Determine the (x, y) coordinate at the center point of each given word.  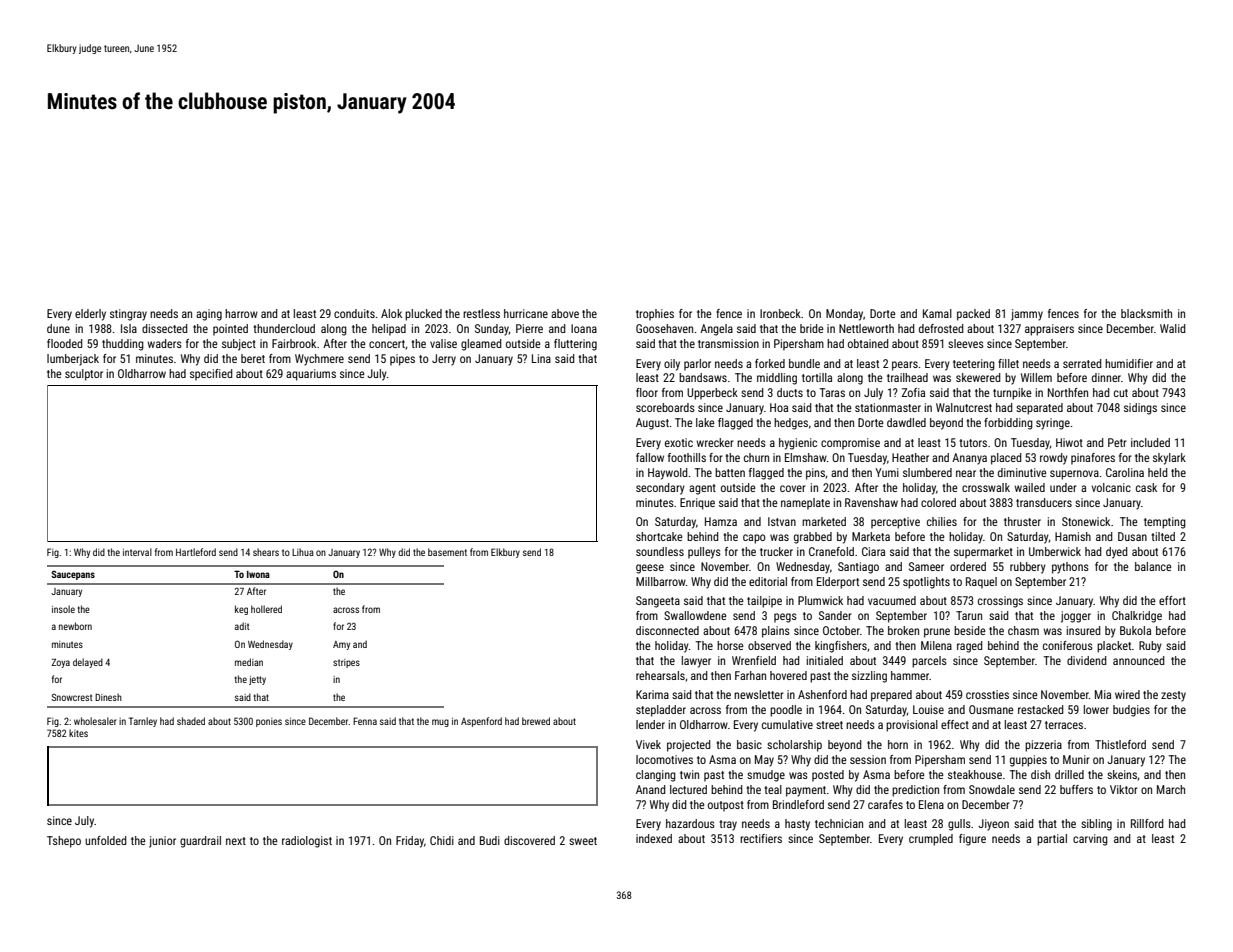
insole (63, 609)
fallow (650, 457)
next (236, 841)
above (565, 313)
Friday (410, 842)
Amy (341, 645)
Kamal (937, 313)
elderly (90, 315)
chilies (942, 521)
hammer (910, 675)
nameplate (805, 504)
